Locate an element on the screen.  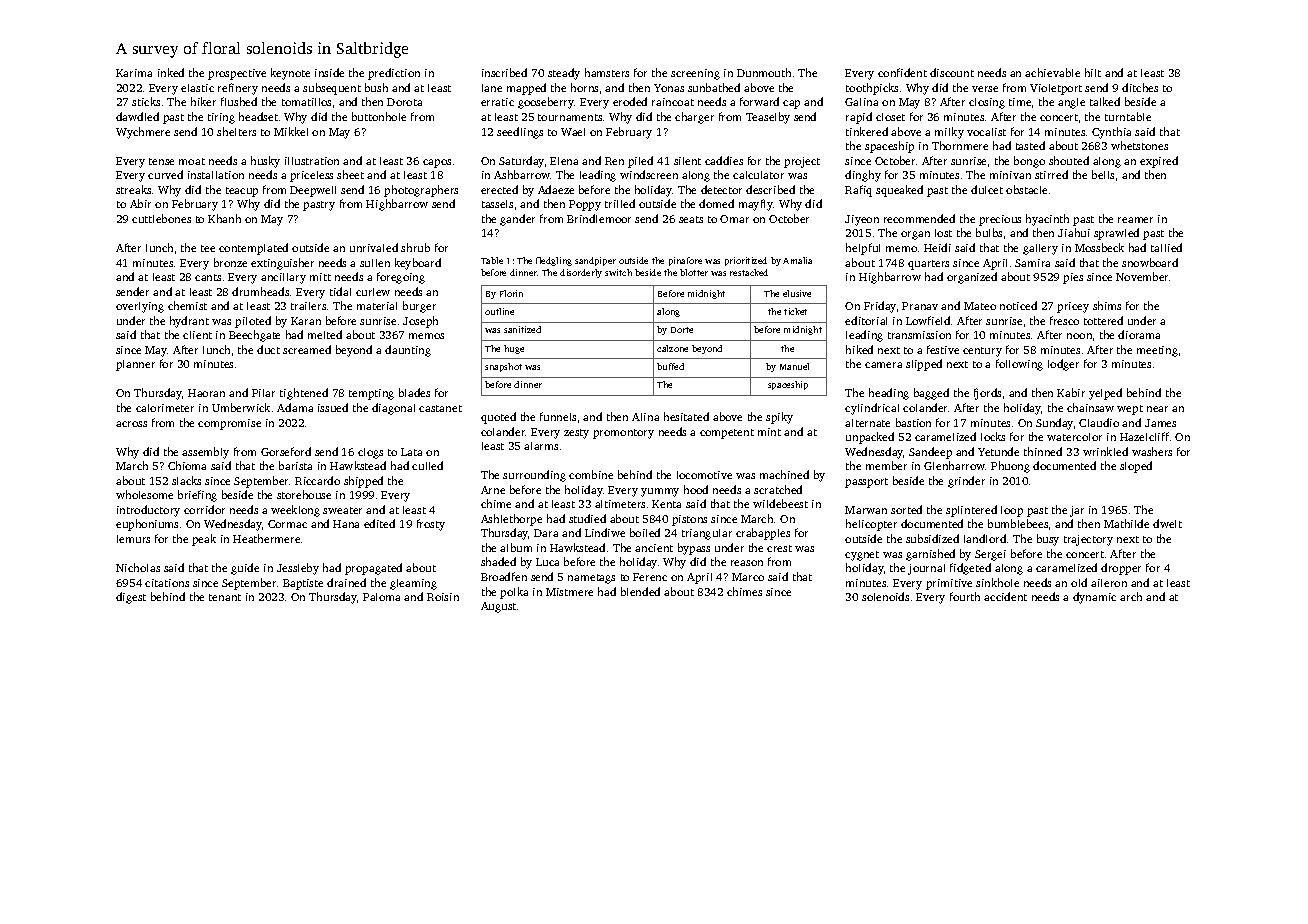
zesty is located at coordinates (576, 434).
